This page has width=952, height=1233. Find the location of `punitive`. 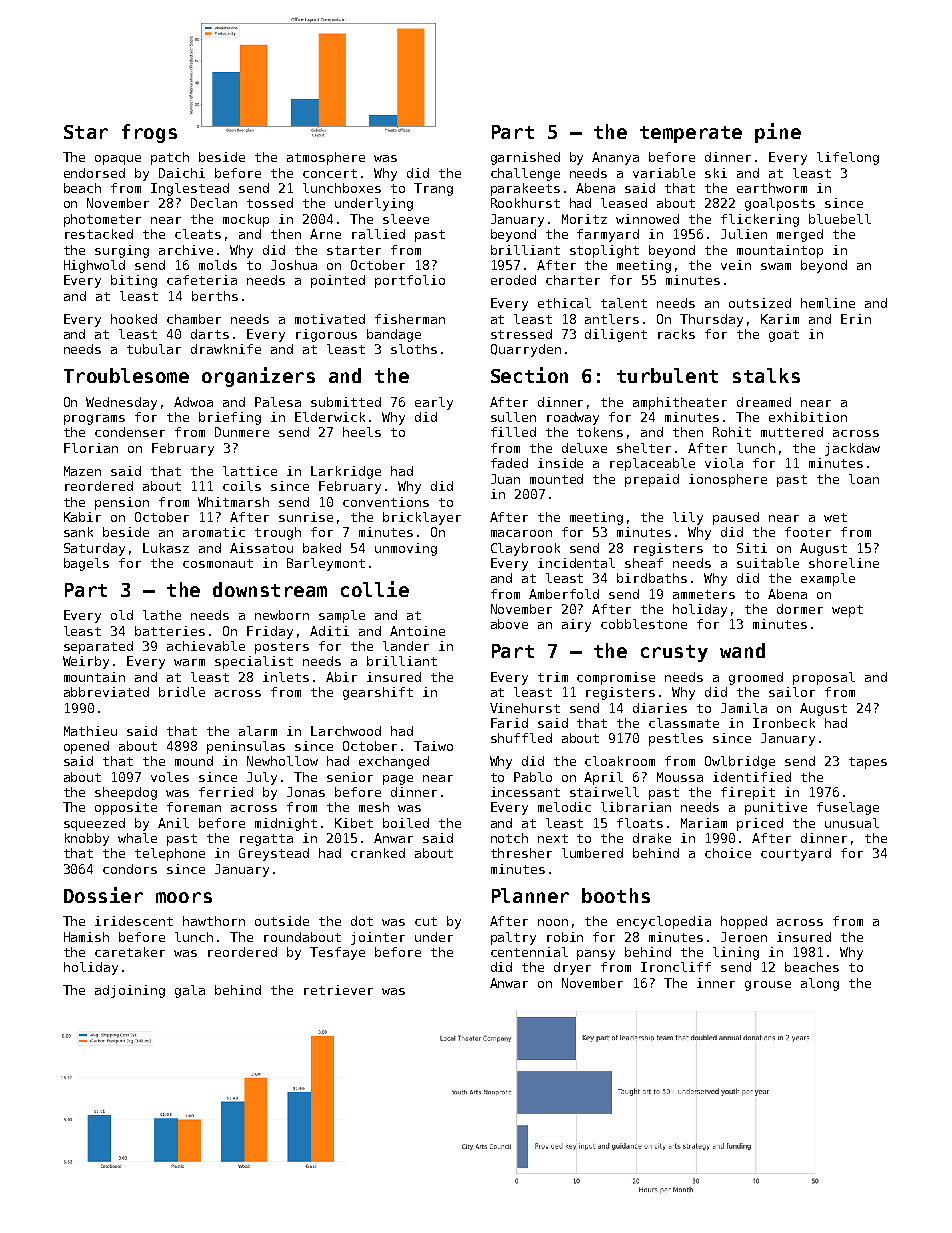

punitive is located at coordinates (776, 808).
